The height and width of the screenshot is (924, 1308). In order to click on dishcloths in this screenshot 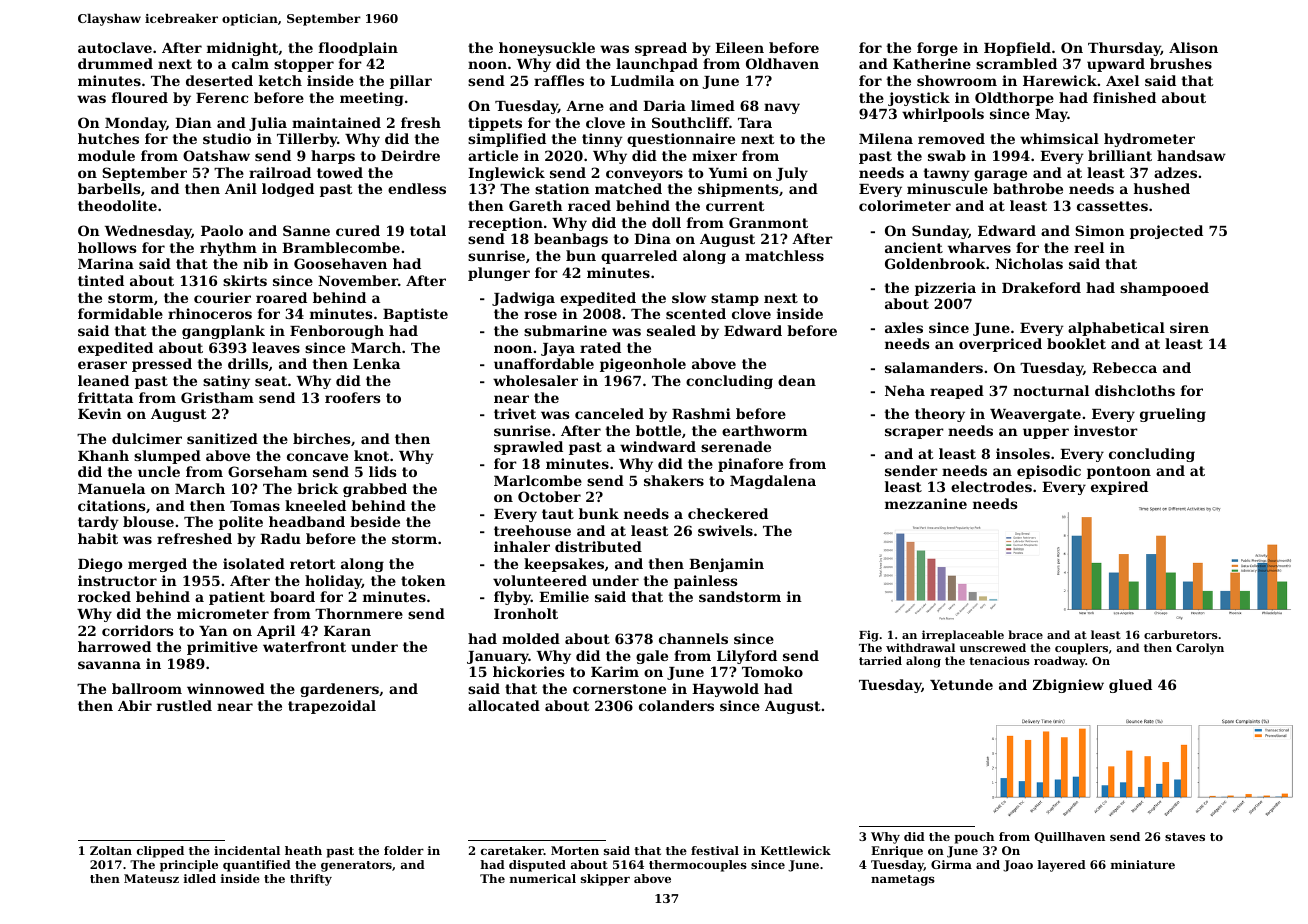, I will do `click(1135, 390)`.
